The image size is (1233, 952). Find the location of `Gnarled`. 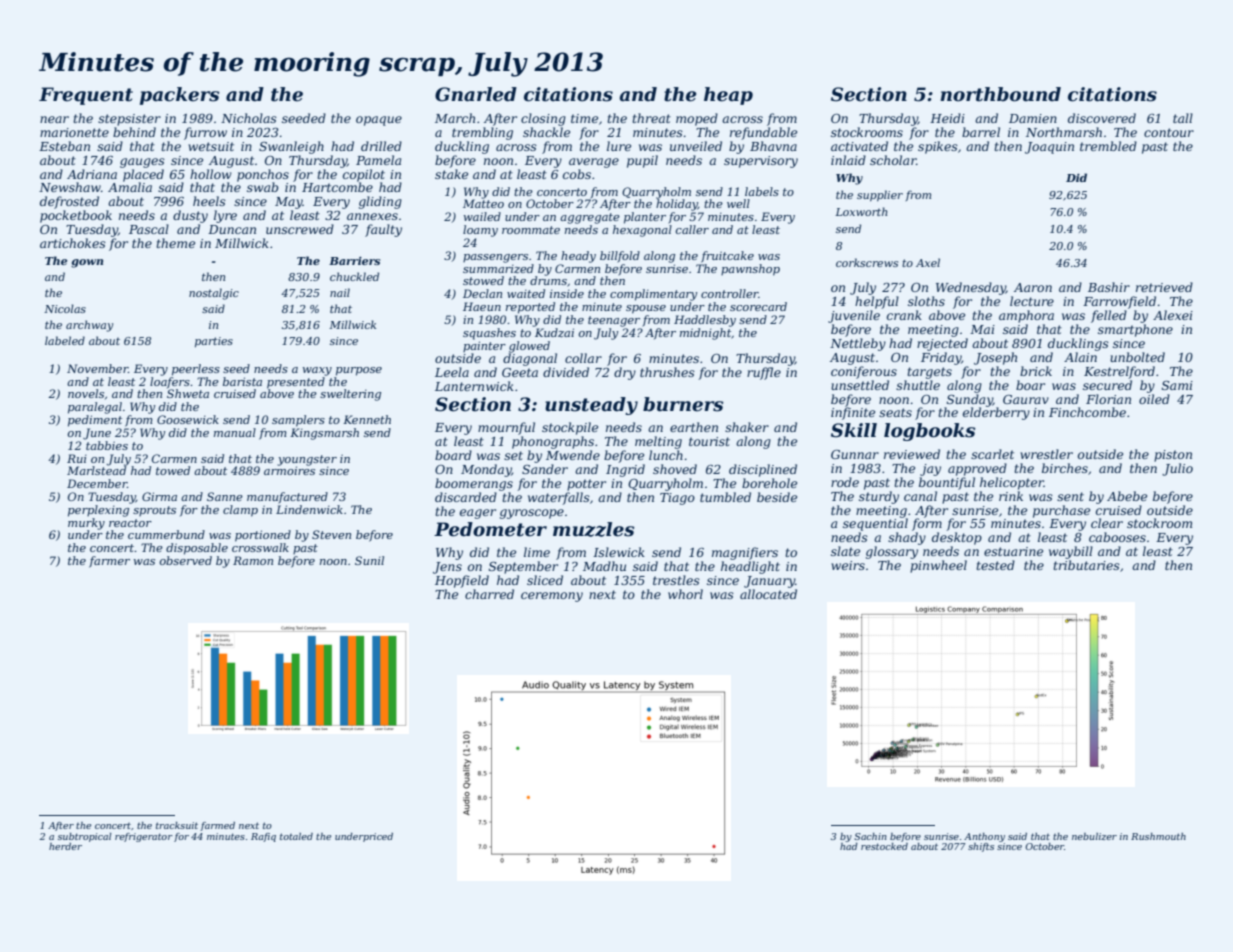

Gnarled is located at coordinates (476, 94).
